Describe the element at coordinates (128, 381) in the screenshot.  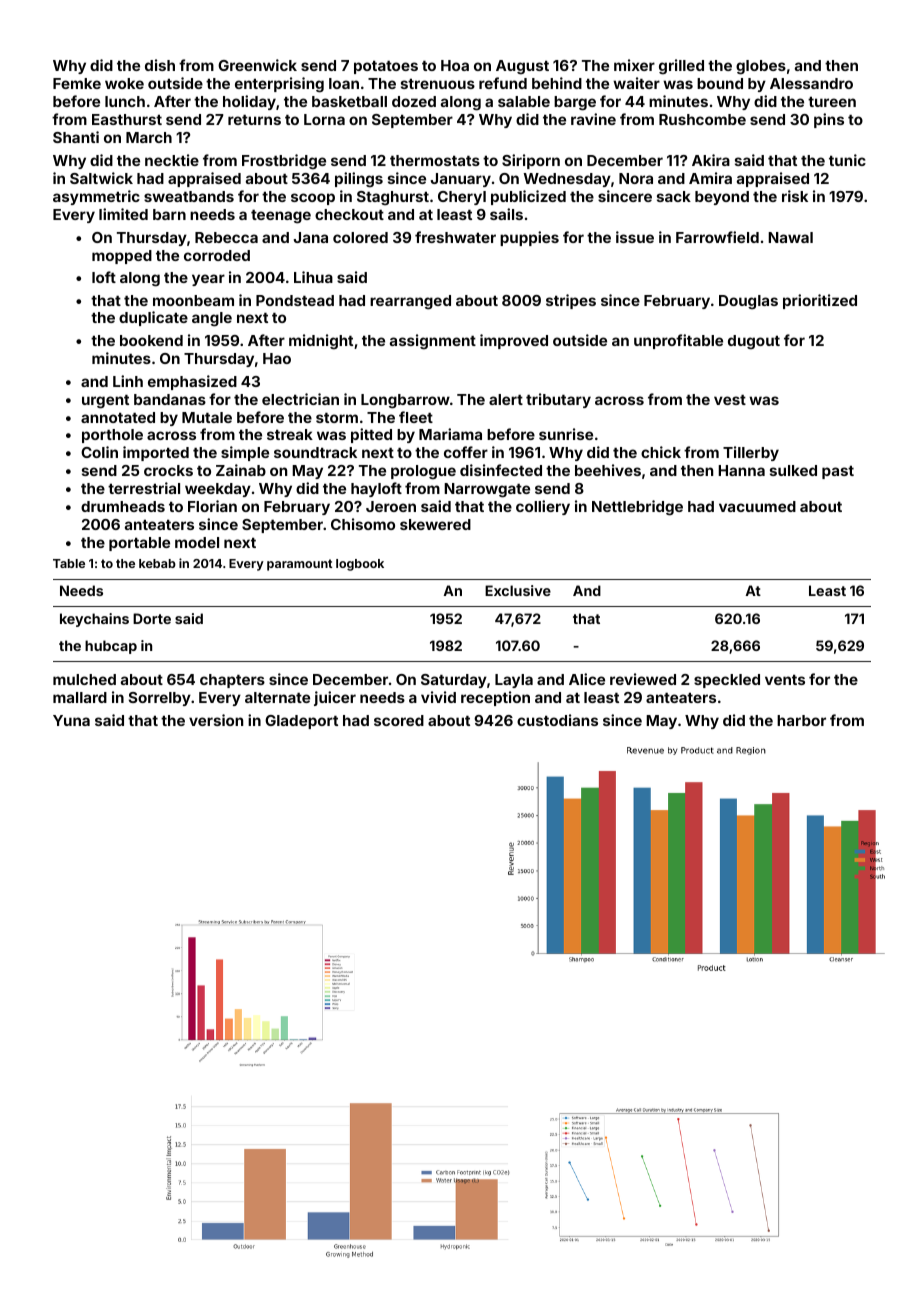
I see `Linh` at that location.
